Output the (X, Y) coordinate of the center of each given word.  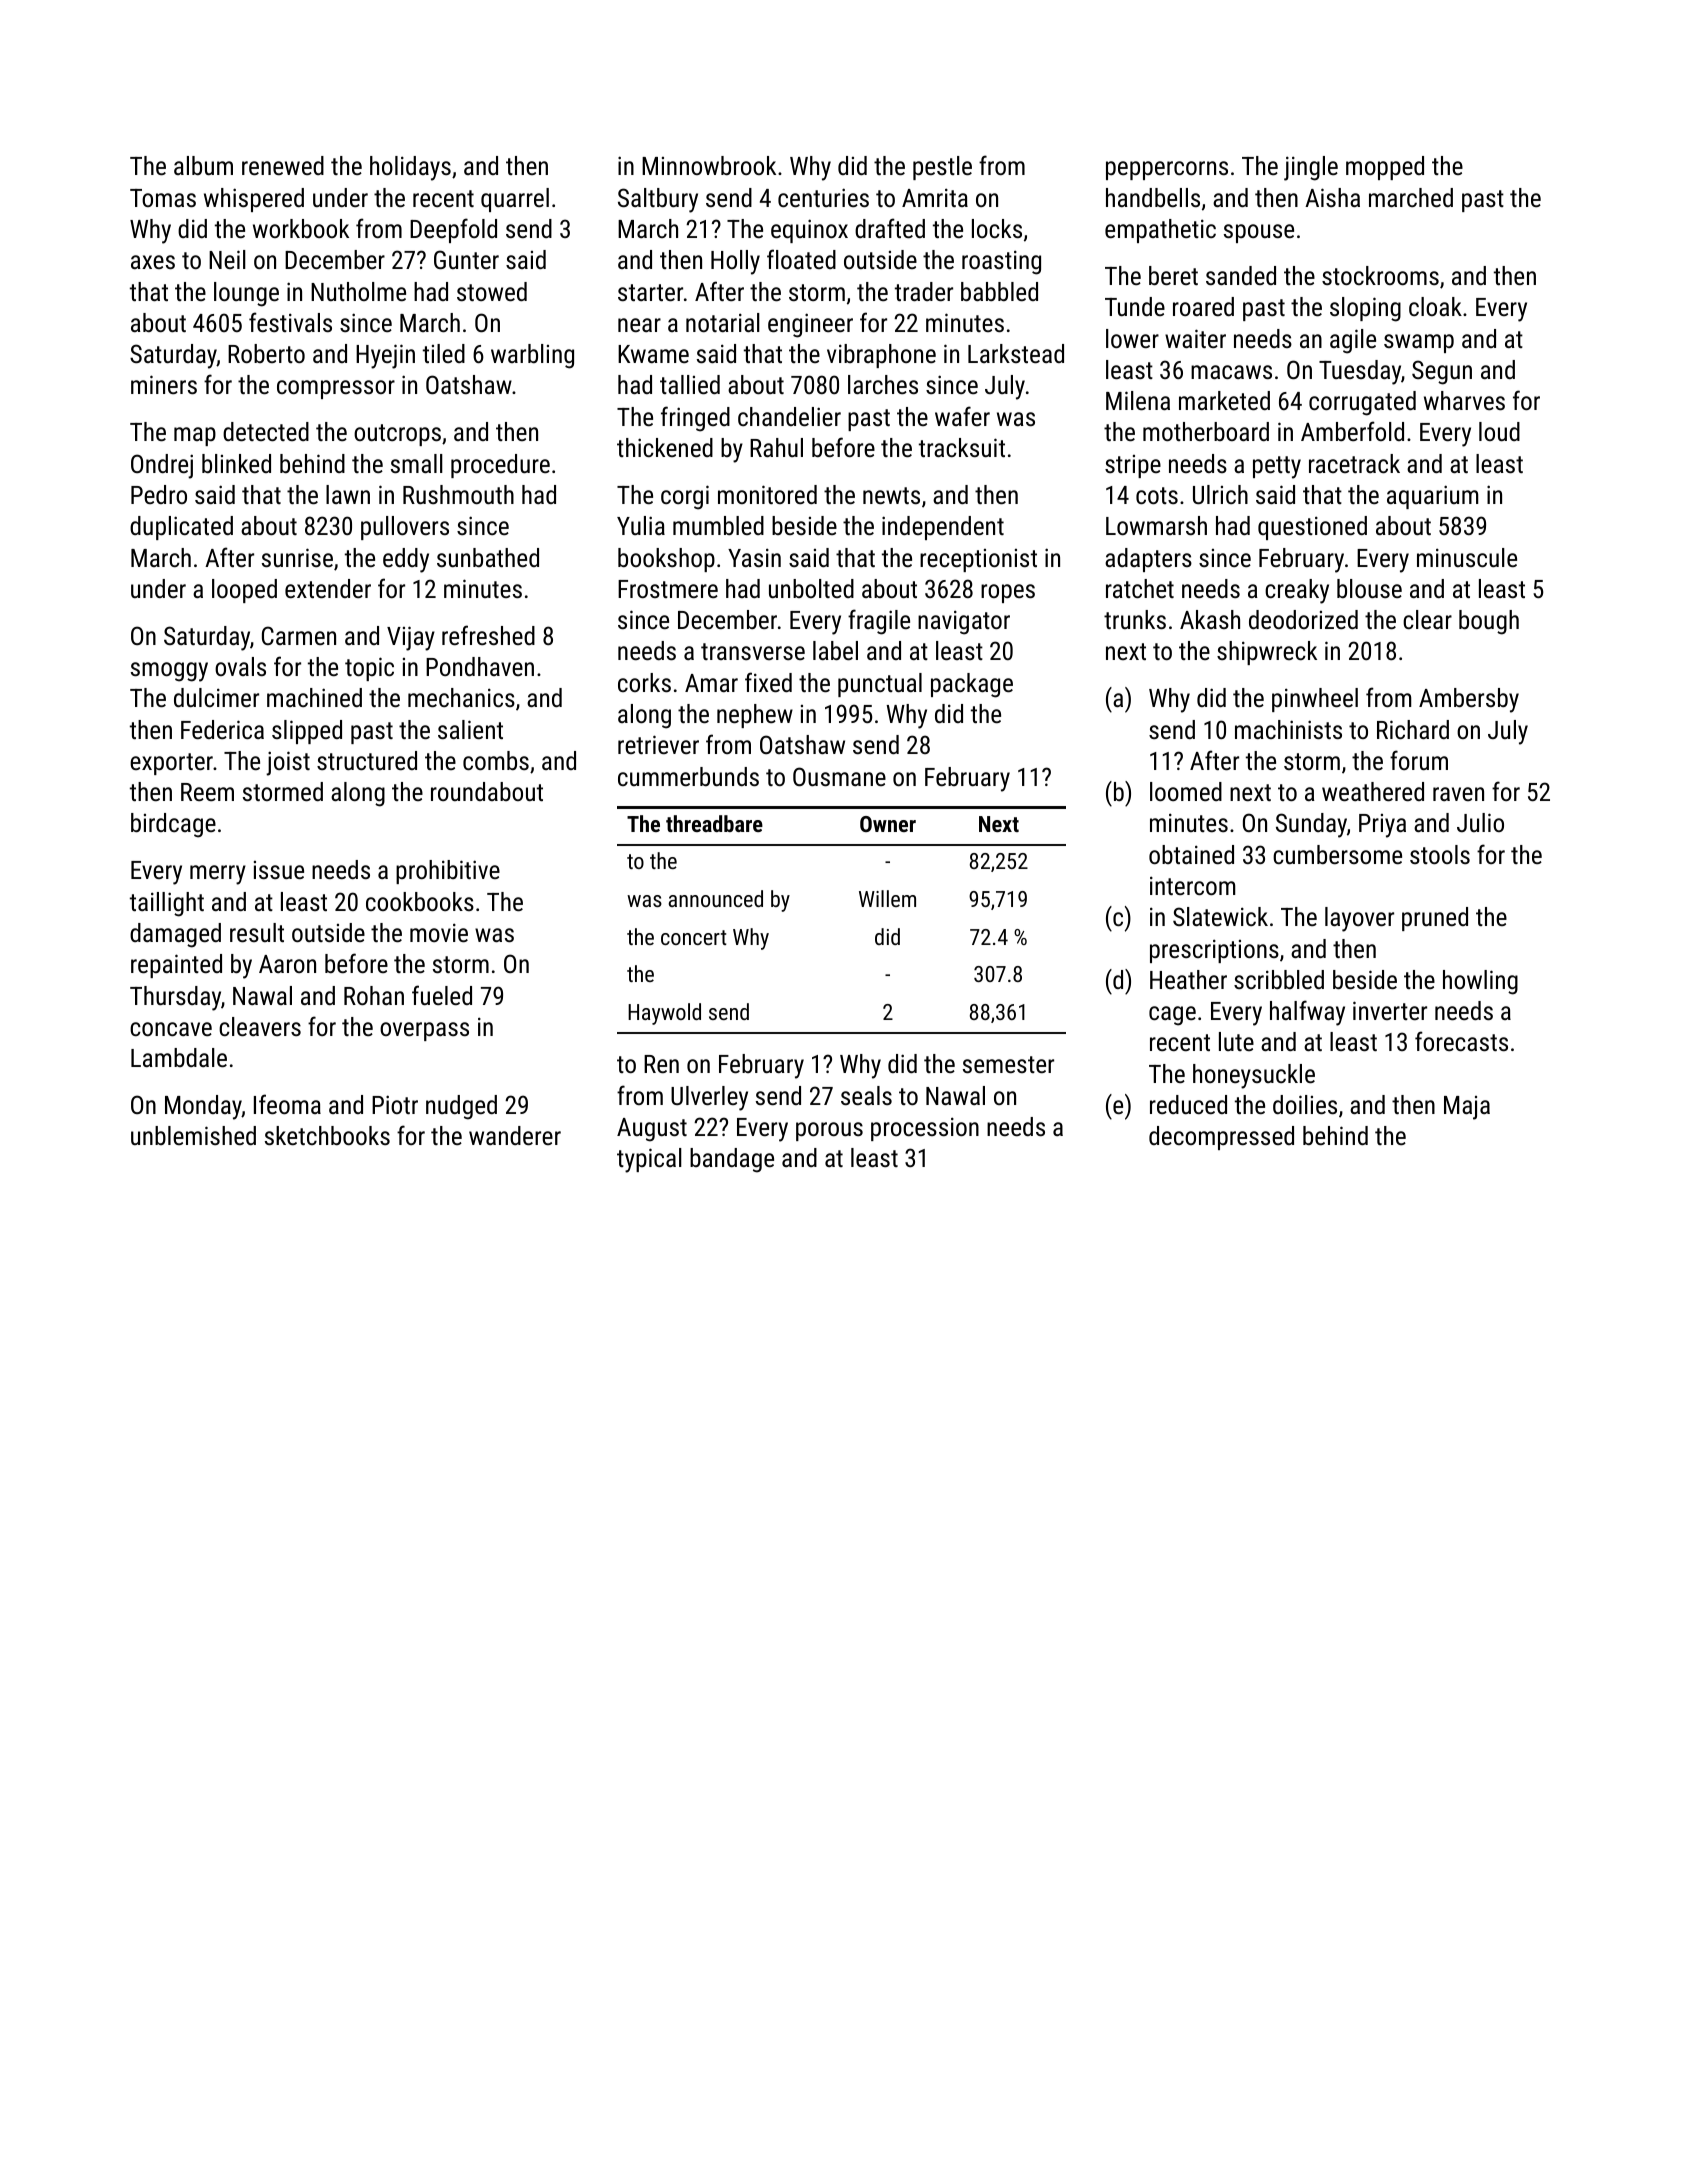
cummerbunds (688, 776)
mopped (1385, 168)
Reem (207, 792)
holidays (410, 168)
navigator (964, 622)
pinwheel (1315, 700)
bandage (732, 1160)
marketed (1224, 400)
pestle (942, 168)
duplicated (181, 528)
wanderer (515, 1135)
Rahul (776, 447)
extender (328, 588)
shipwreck (1267, 653)
